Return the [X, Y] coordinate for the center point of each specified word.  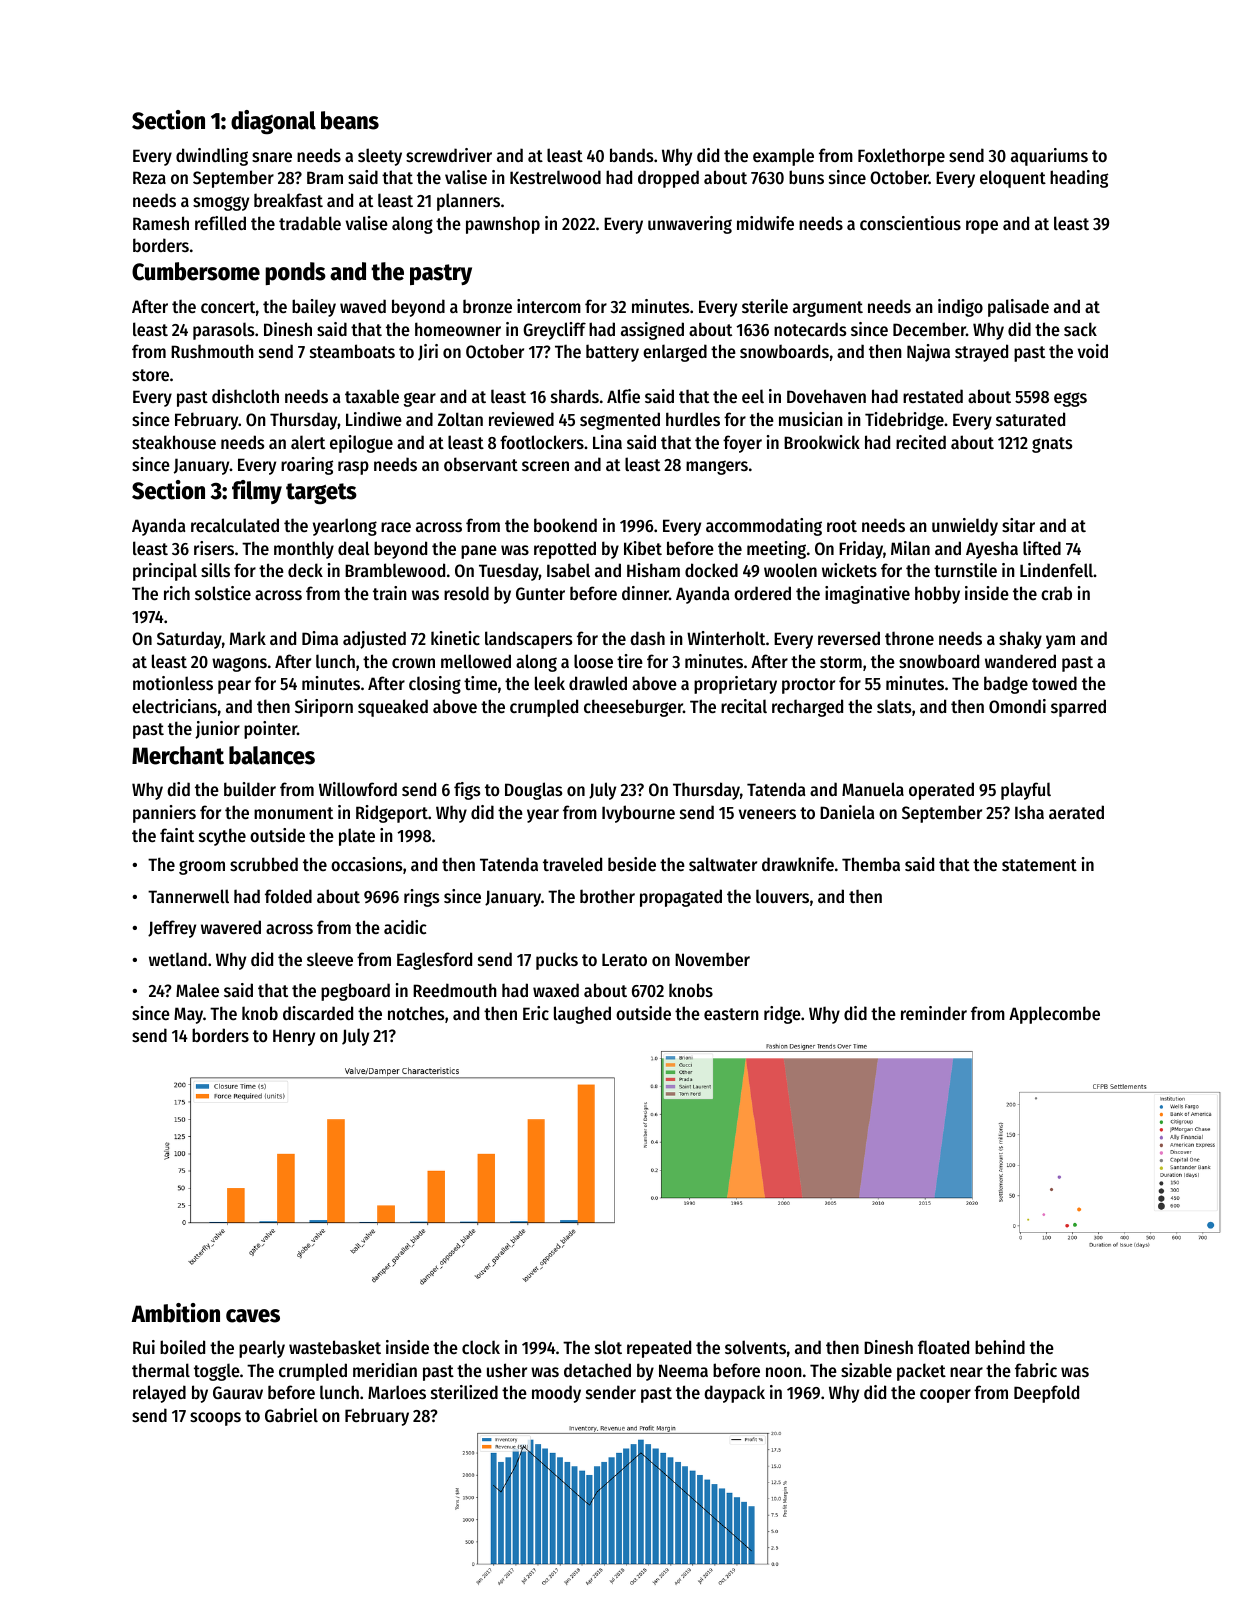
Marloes [397, 1392]
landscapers [528, 640]
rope [982, 227]
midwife [765, 223]
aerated [1076, 812]
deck [305, 570]
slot [608, 1347]
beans [350, 120]
